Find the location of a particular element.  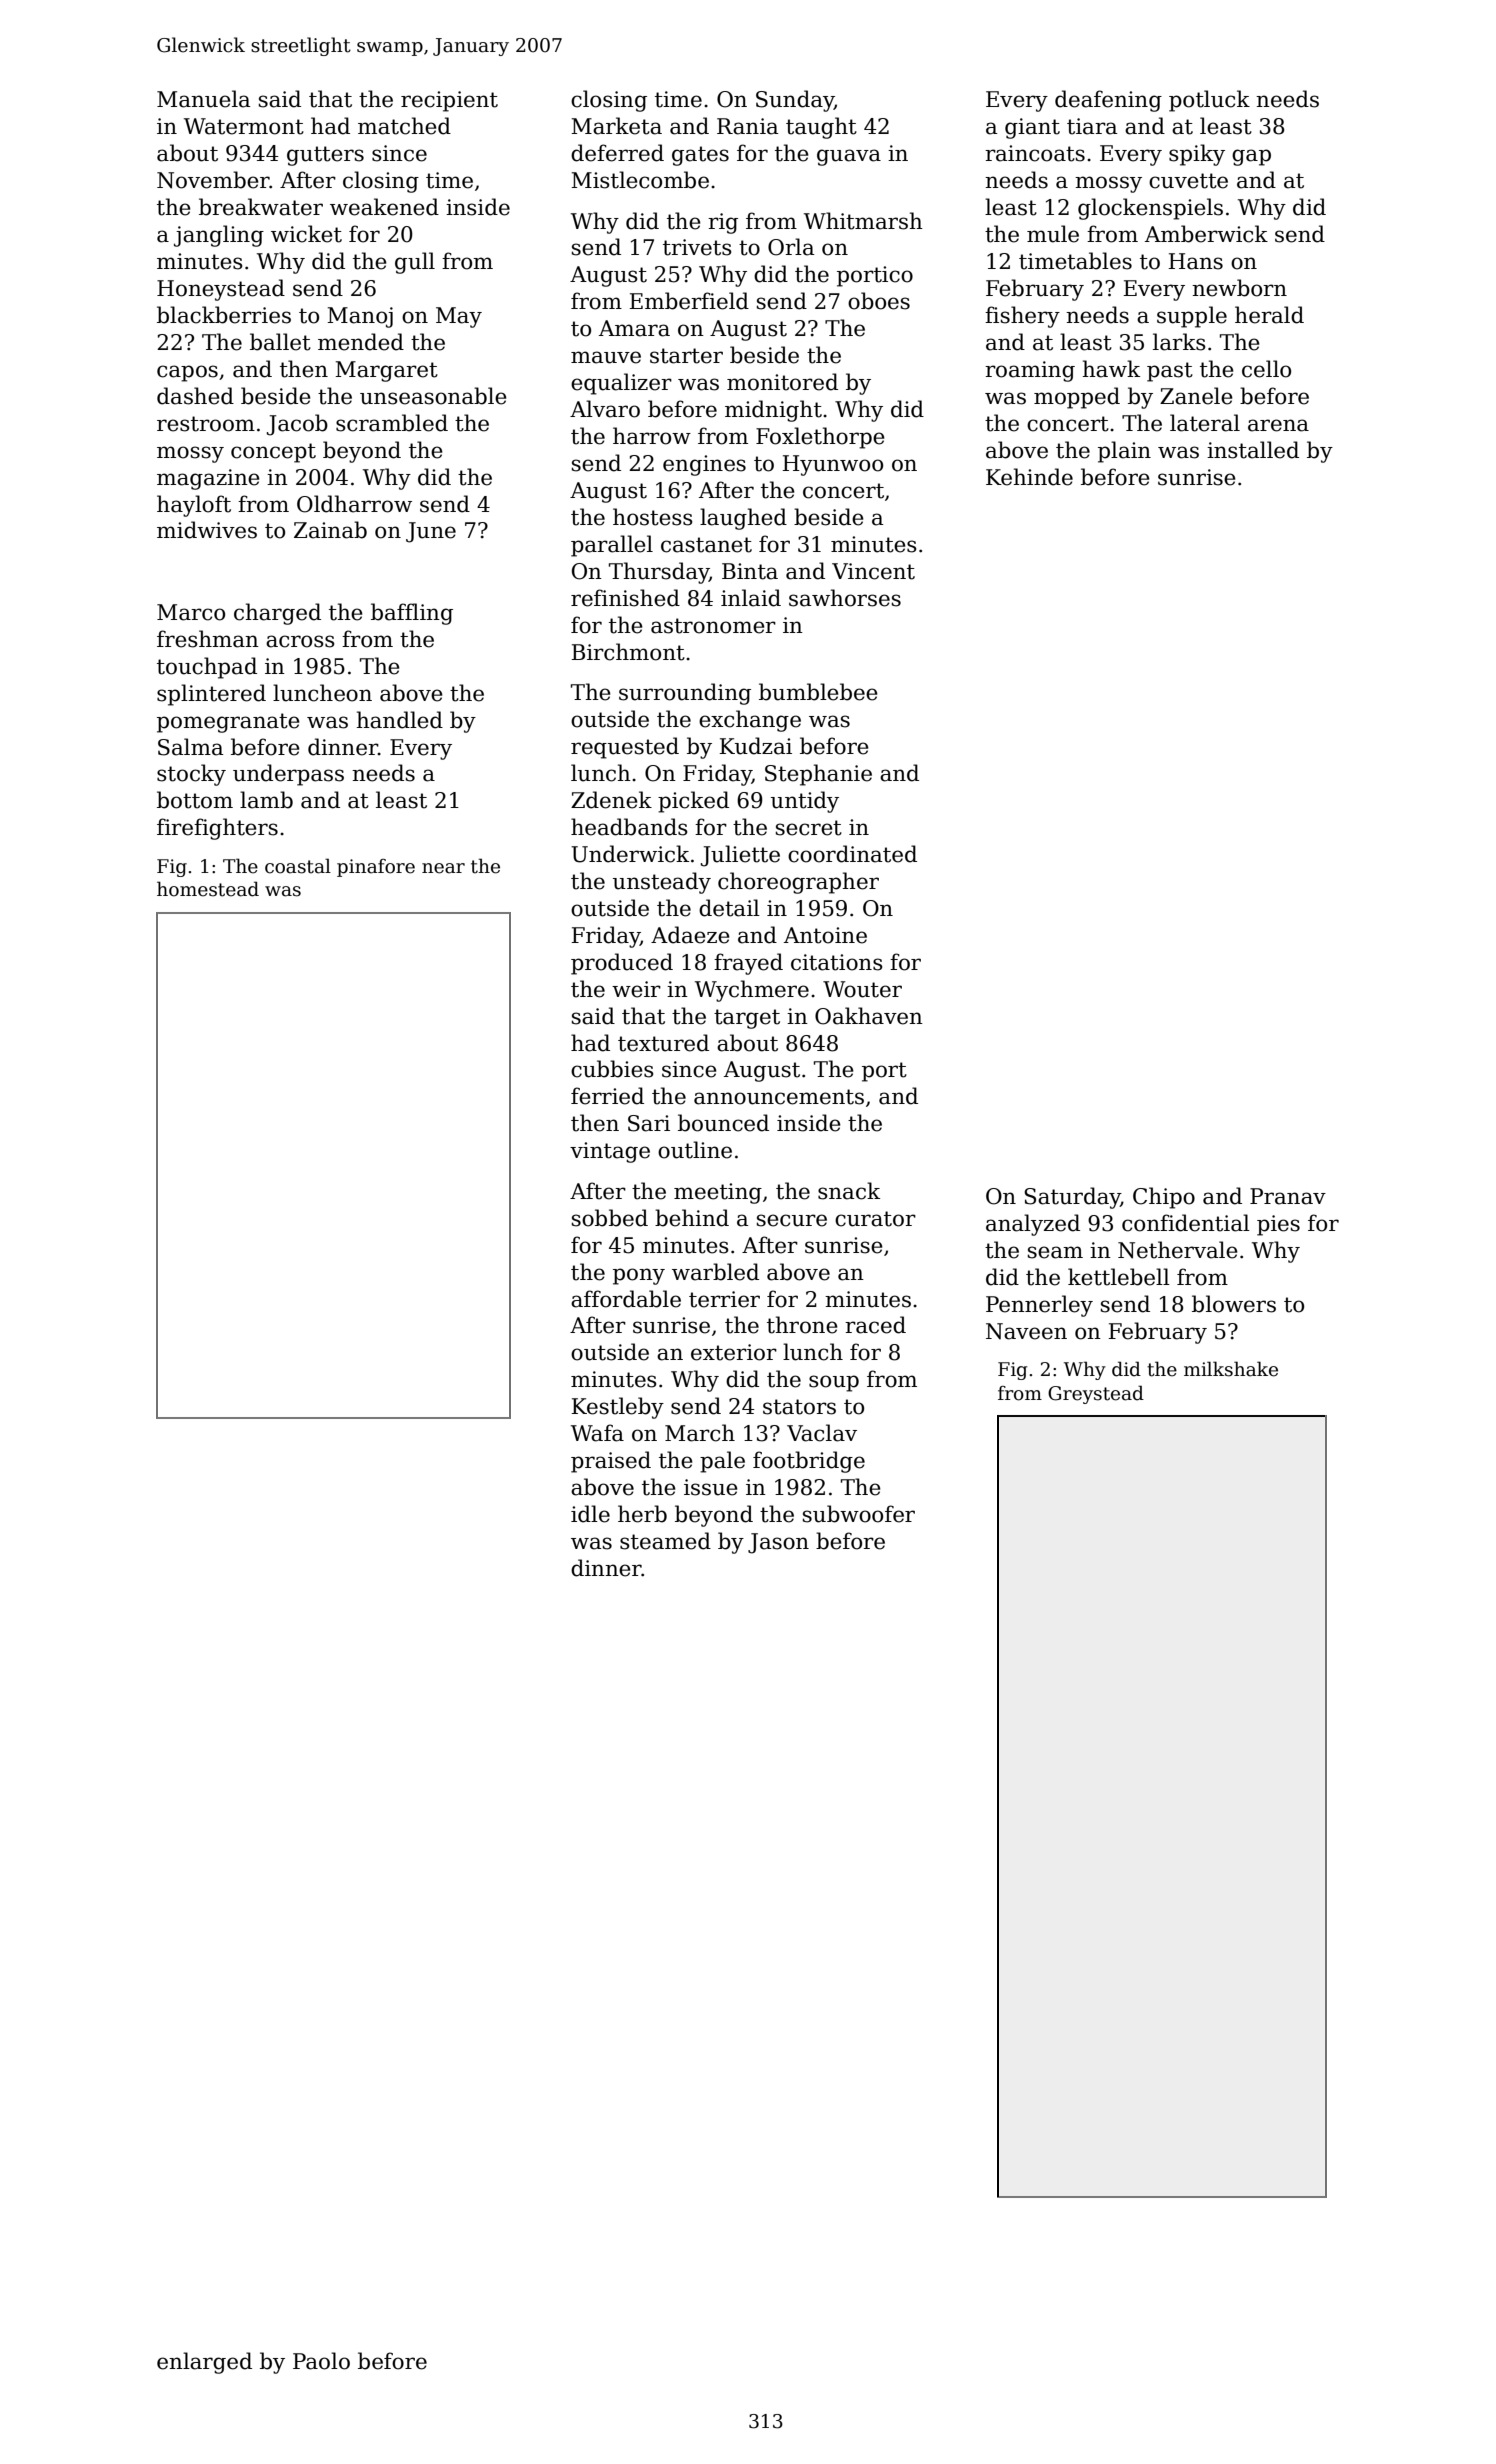

potluck is located at coordinates (1209, 101).
